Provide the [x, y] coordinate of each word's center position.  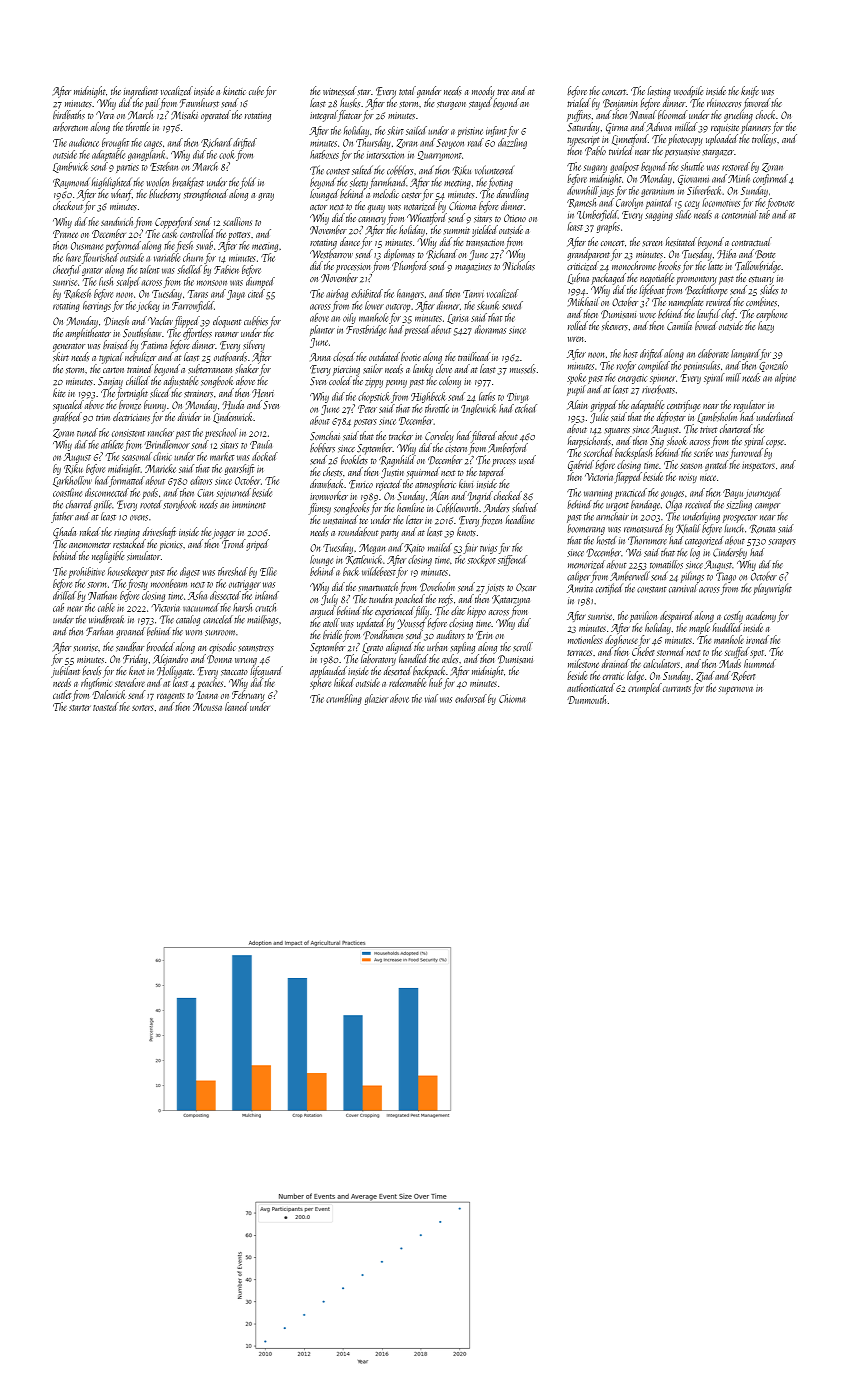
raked [90, 531]
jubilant [65, 672]
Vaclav [160, 320]
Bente [765, 254]
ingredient [141, 92]
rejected [389, 485]
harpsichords [589, 441]
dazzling [512, 143]
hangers [410, 294]
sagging [659, 216]
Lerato [373, 648]
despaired [677, 616]
